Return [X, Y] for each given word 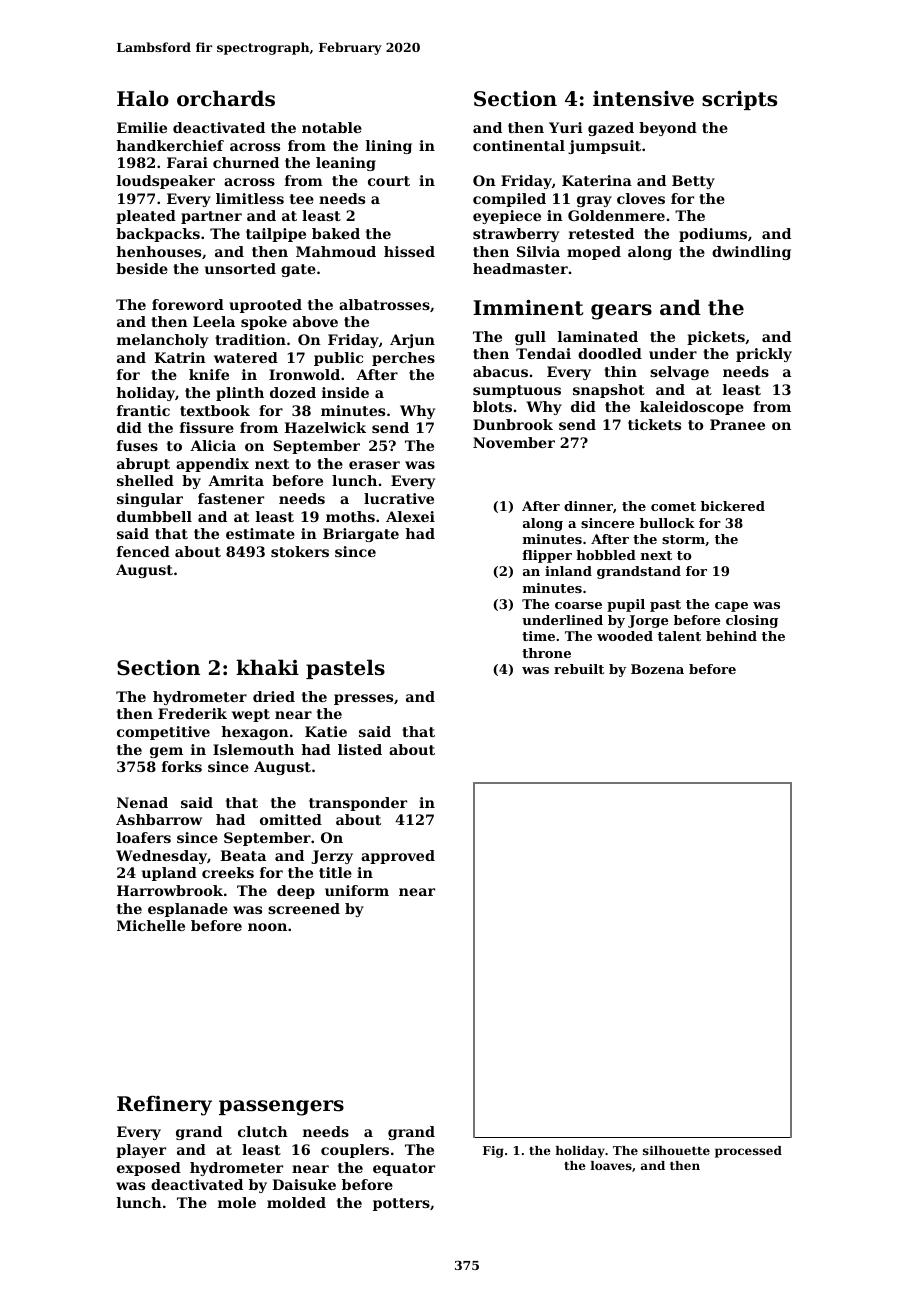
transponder [358, 804]
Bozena [657, 669]
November [514, 442]
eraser [374, 465]
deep [296, 892]
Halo [143, 98]
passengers [281, 1108]
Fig [493, 1152]
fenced [143, 551]
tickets [654, 424]
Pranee [737, 424]
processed [748, 1152]
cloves [641, 198]
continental [519, 145]
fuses [137, 445]
